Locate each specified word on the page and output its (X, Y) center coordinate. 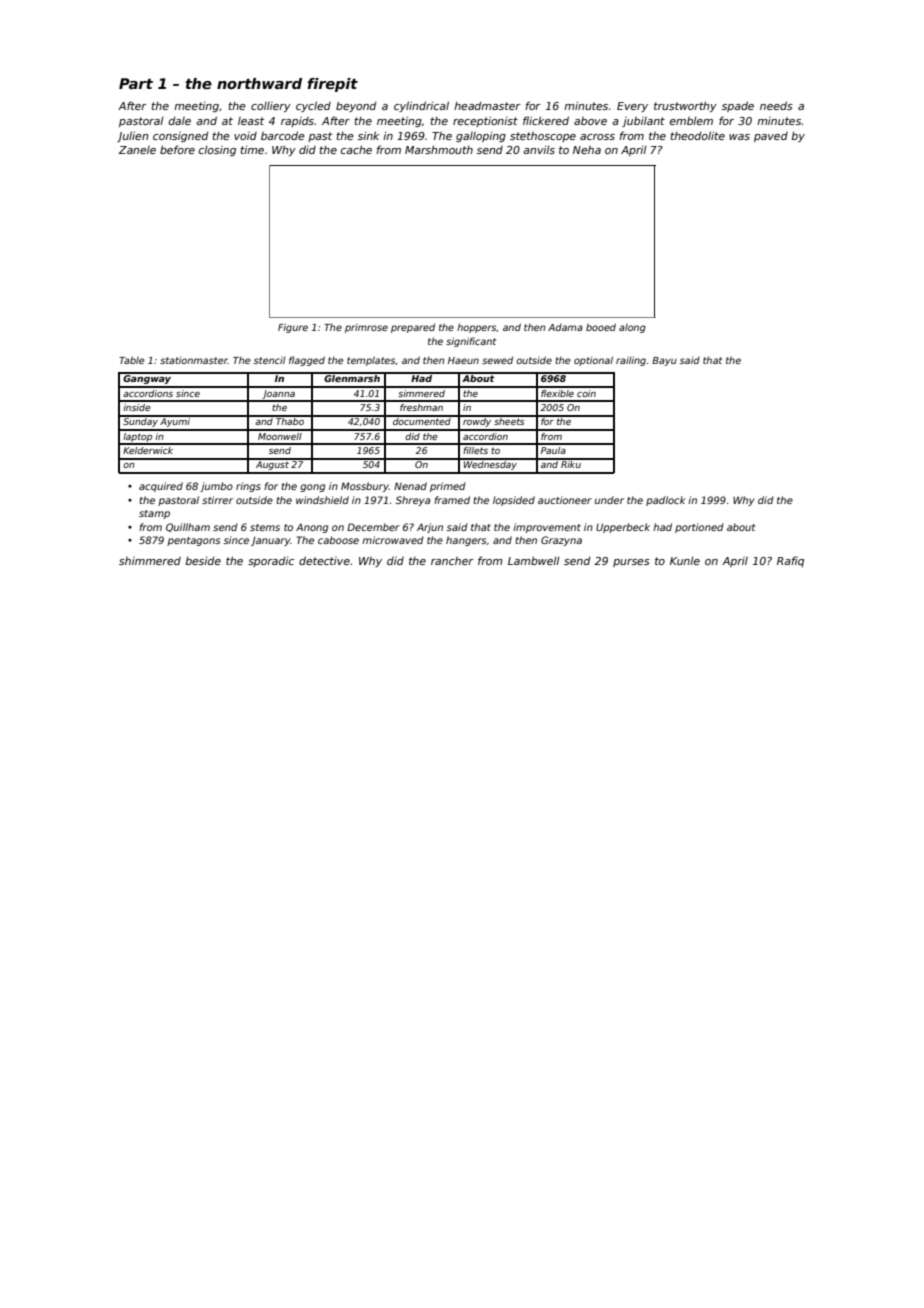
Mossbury (365, 487)
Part (136, 83)
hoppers (476, 328)
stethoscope (543, 137)
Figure (293, 328)
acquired (161, 487)
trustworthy (685, 106)
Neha (587, 150)
